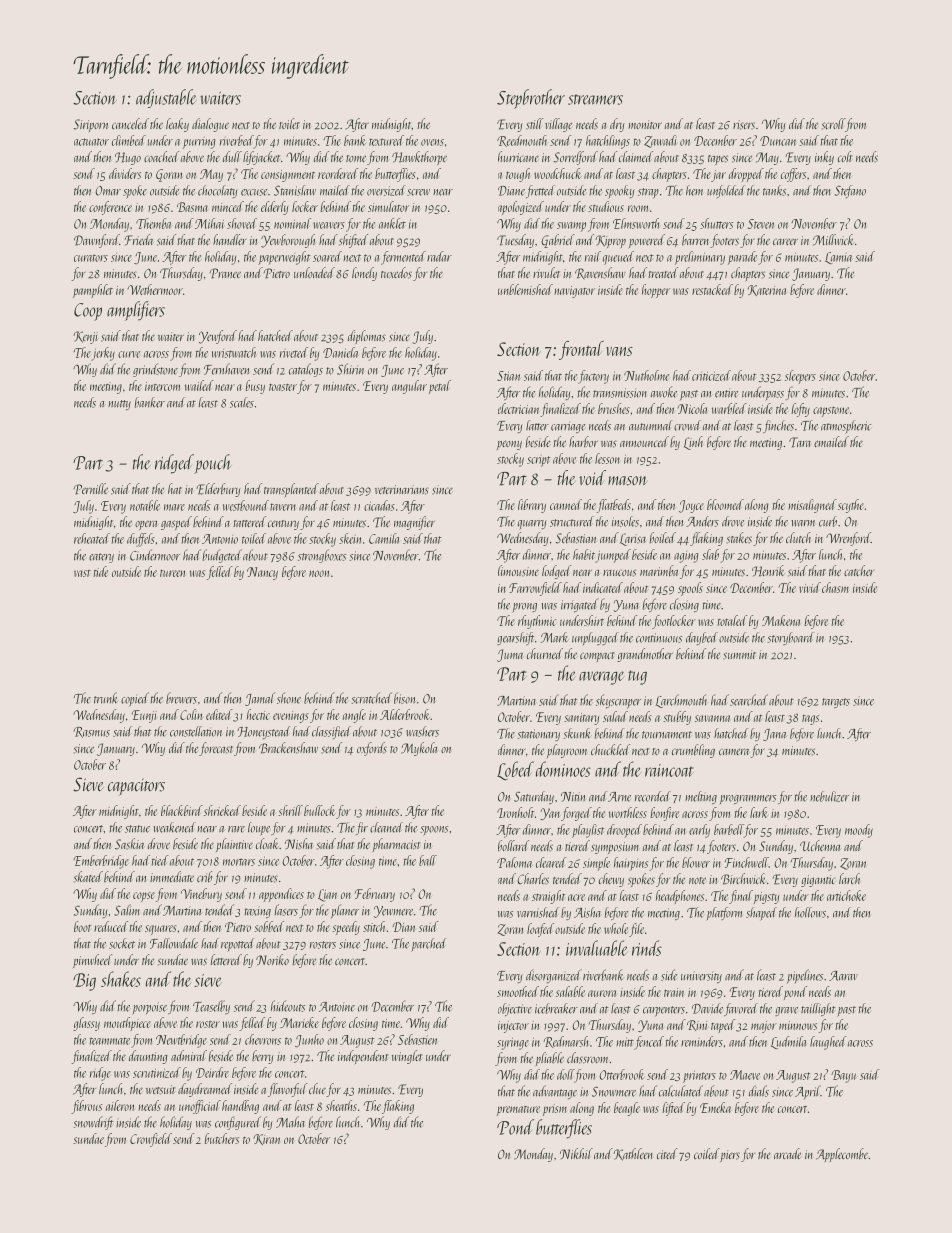  What do you see at coordinates (151, 1140) in the page?
I see `Crowfield` at bounding box center [151, 1140].
